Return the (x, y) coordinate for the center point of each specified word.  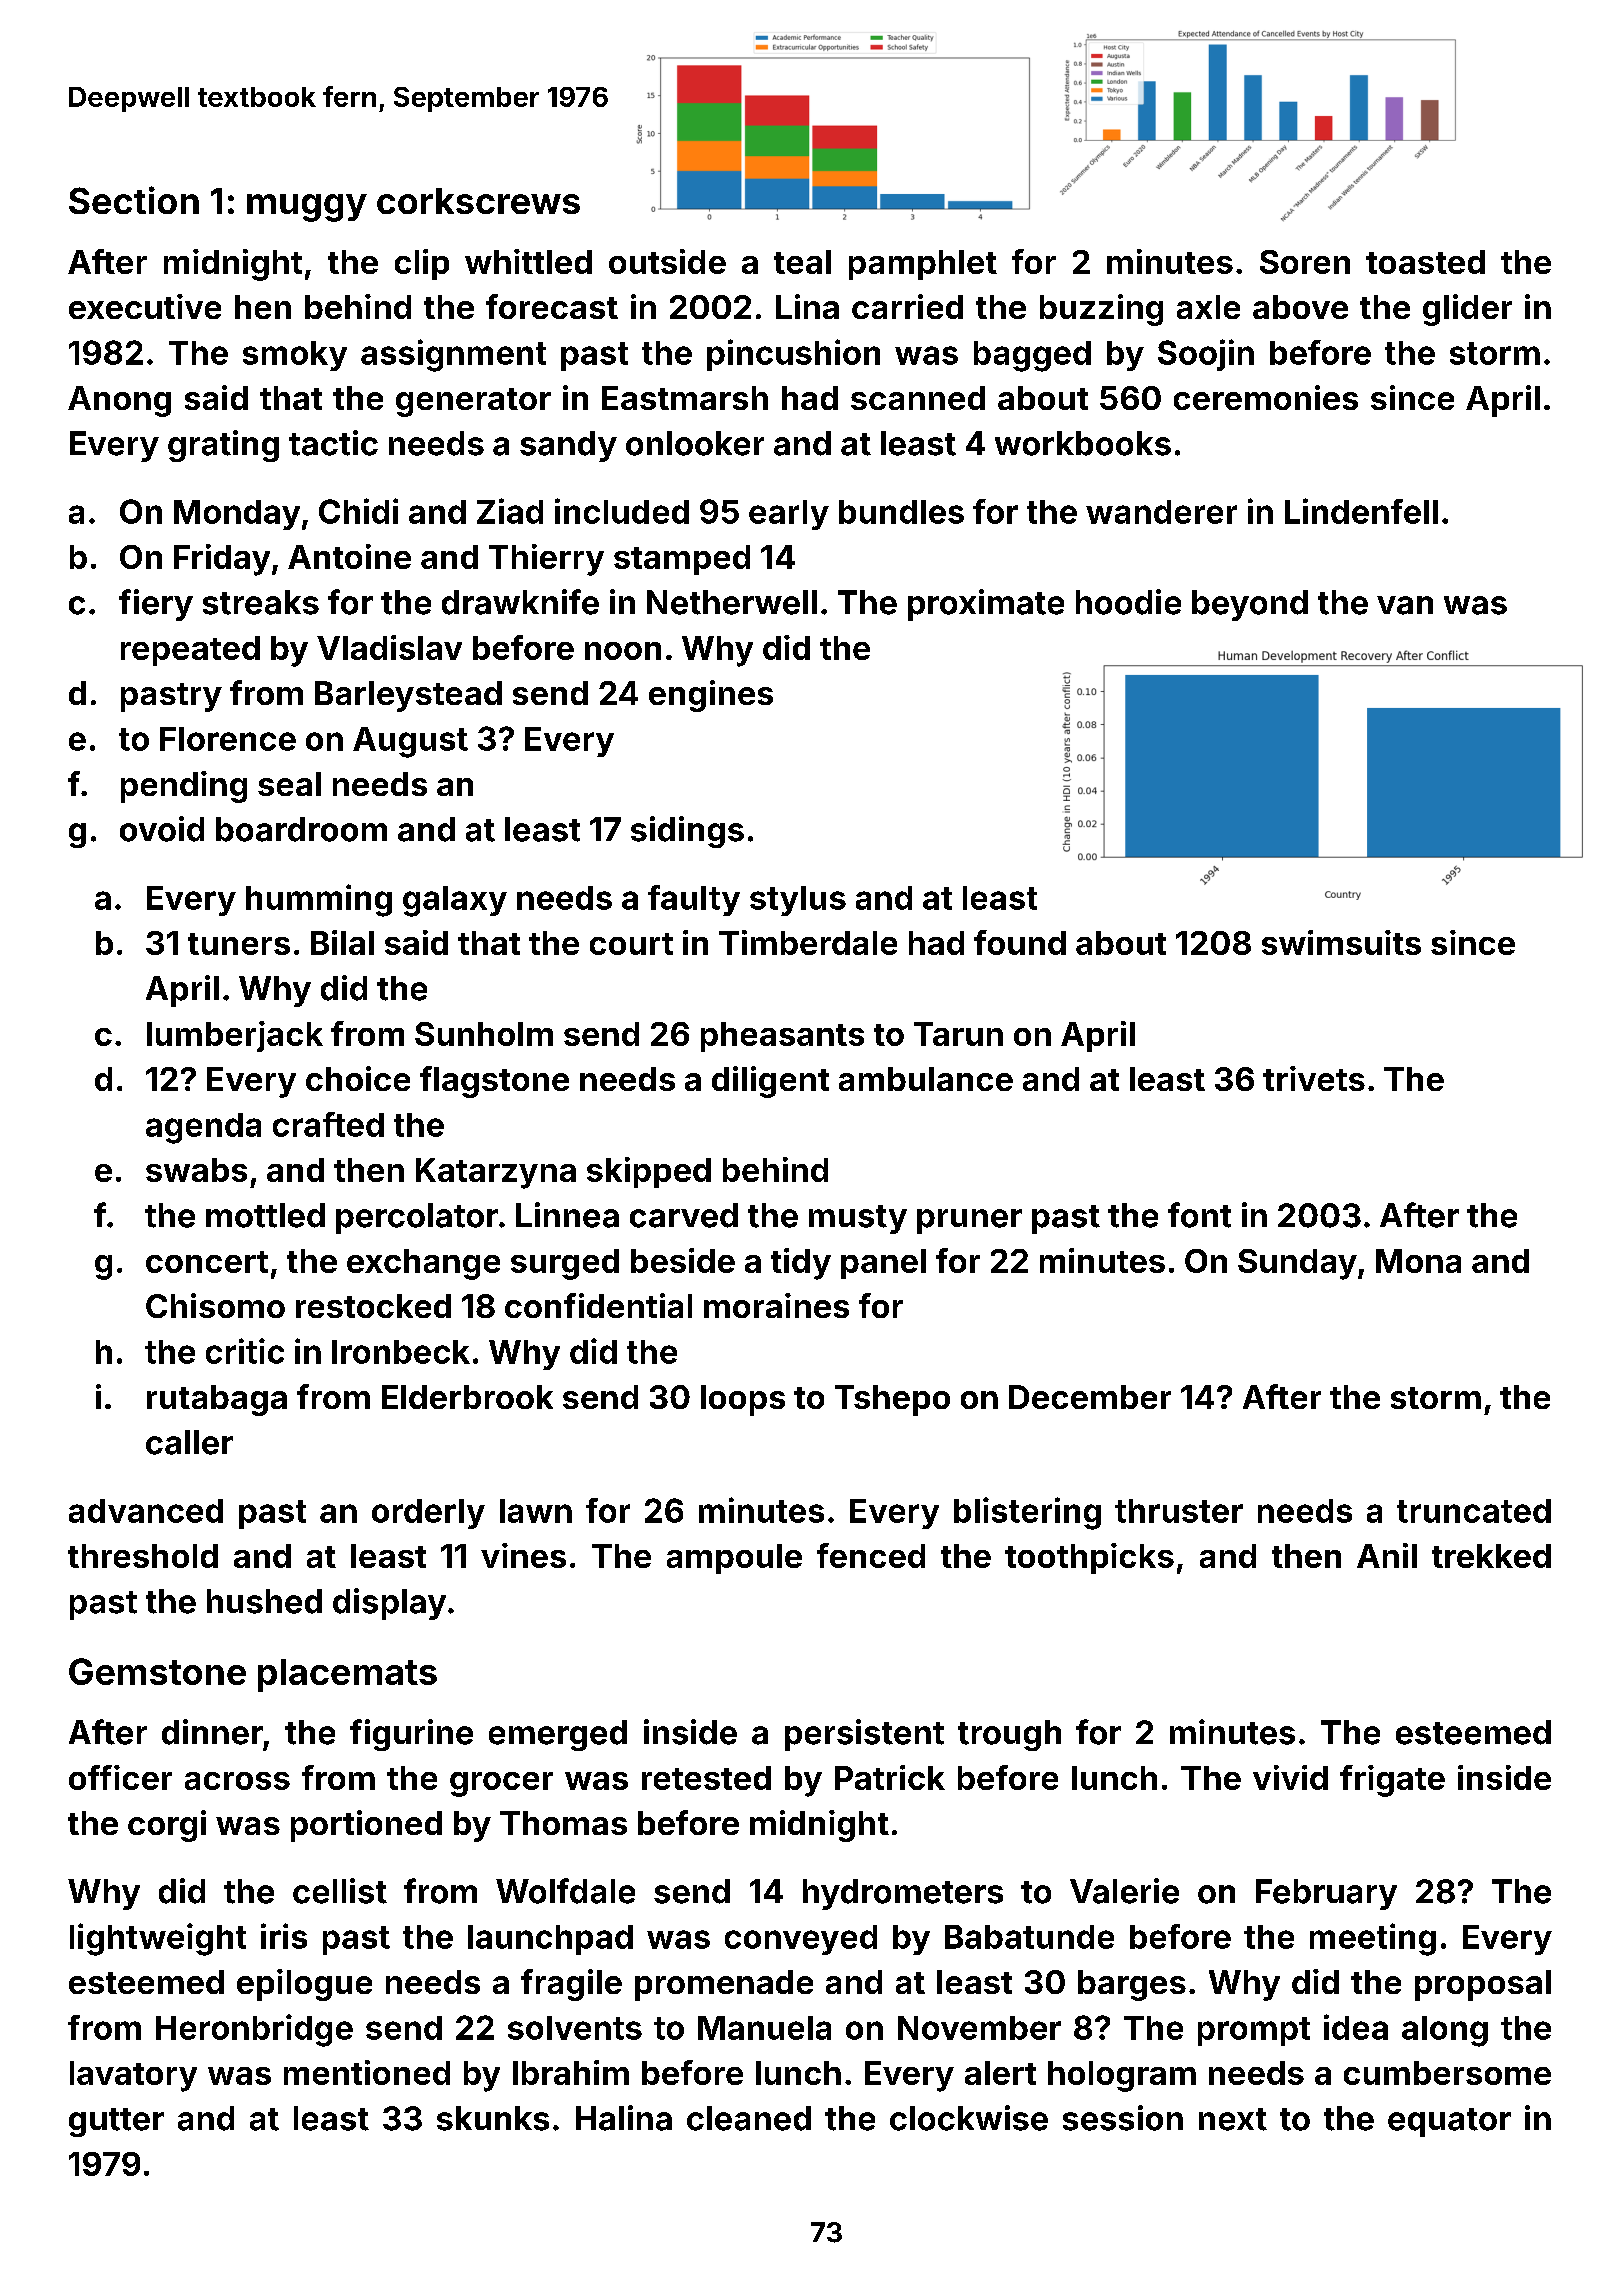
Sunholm (484, 1034)
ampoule (734, 1559)
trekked (1491, 1556)
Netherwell (732, 602)
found (1020, 942)
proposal (1483, 1985)
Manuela (764, 2028)
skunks (493, 2118)
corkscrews (478, 201)
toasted (1425, 262)
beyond (1250, 605)
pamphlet (923, 265)
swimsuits (1341, 942)
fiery (156, 605)
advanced (146, 1511)
